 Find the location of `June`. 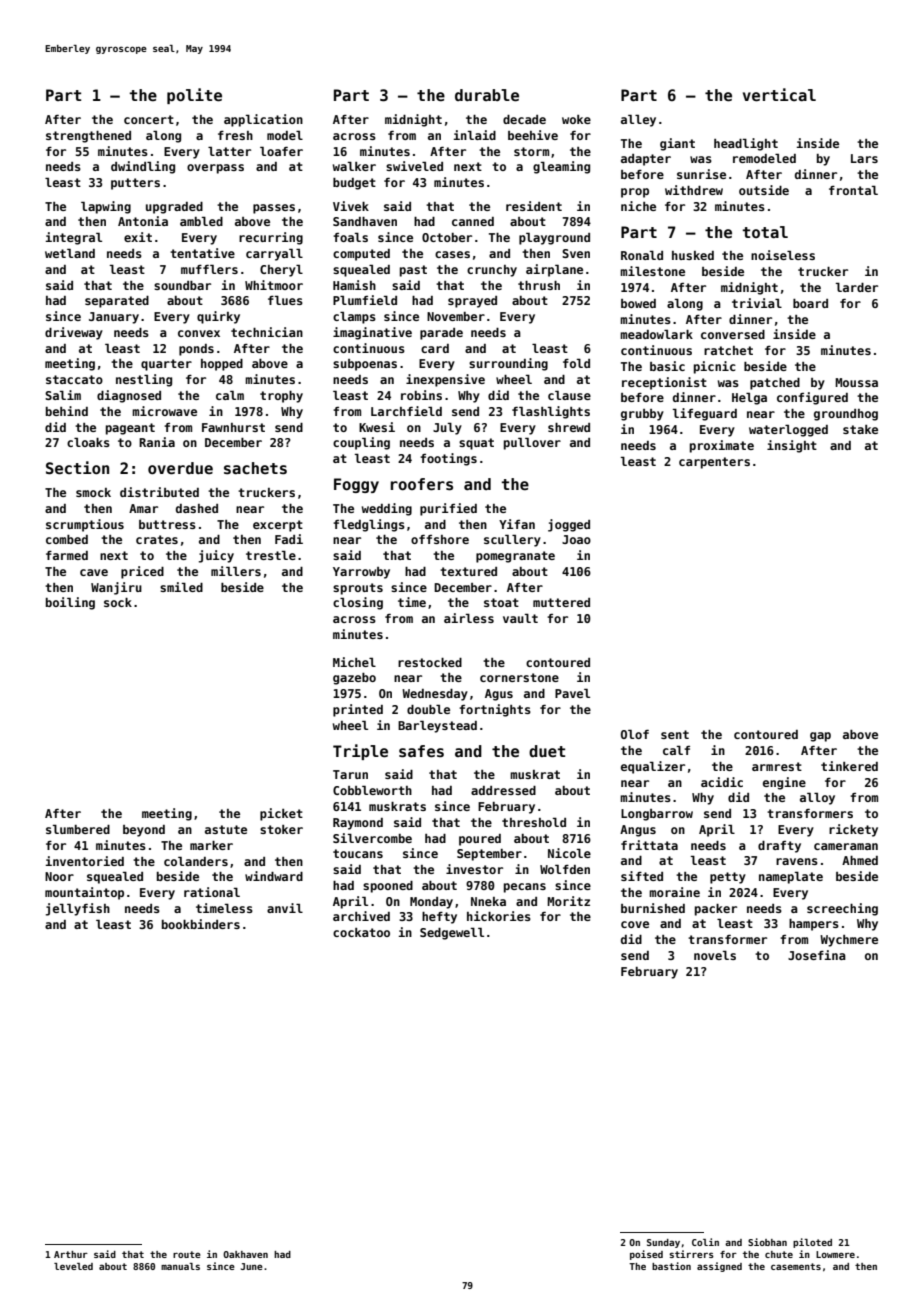

June is located at coordinates (252, 1266).
